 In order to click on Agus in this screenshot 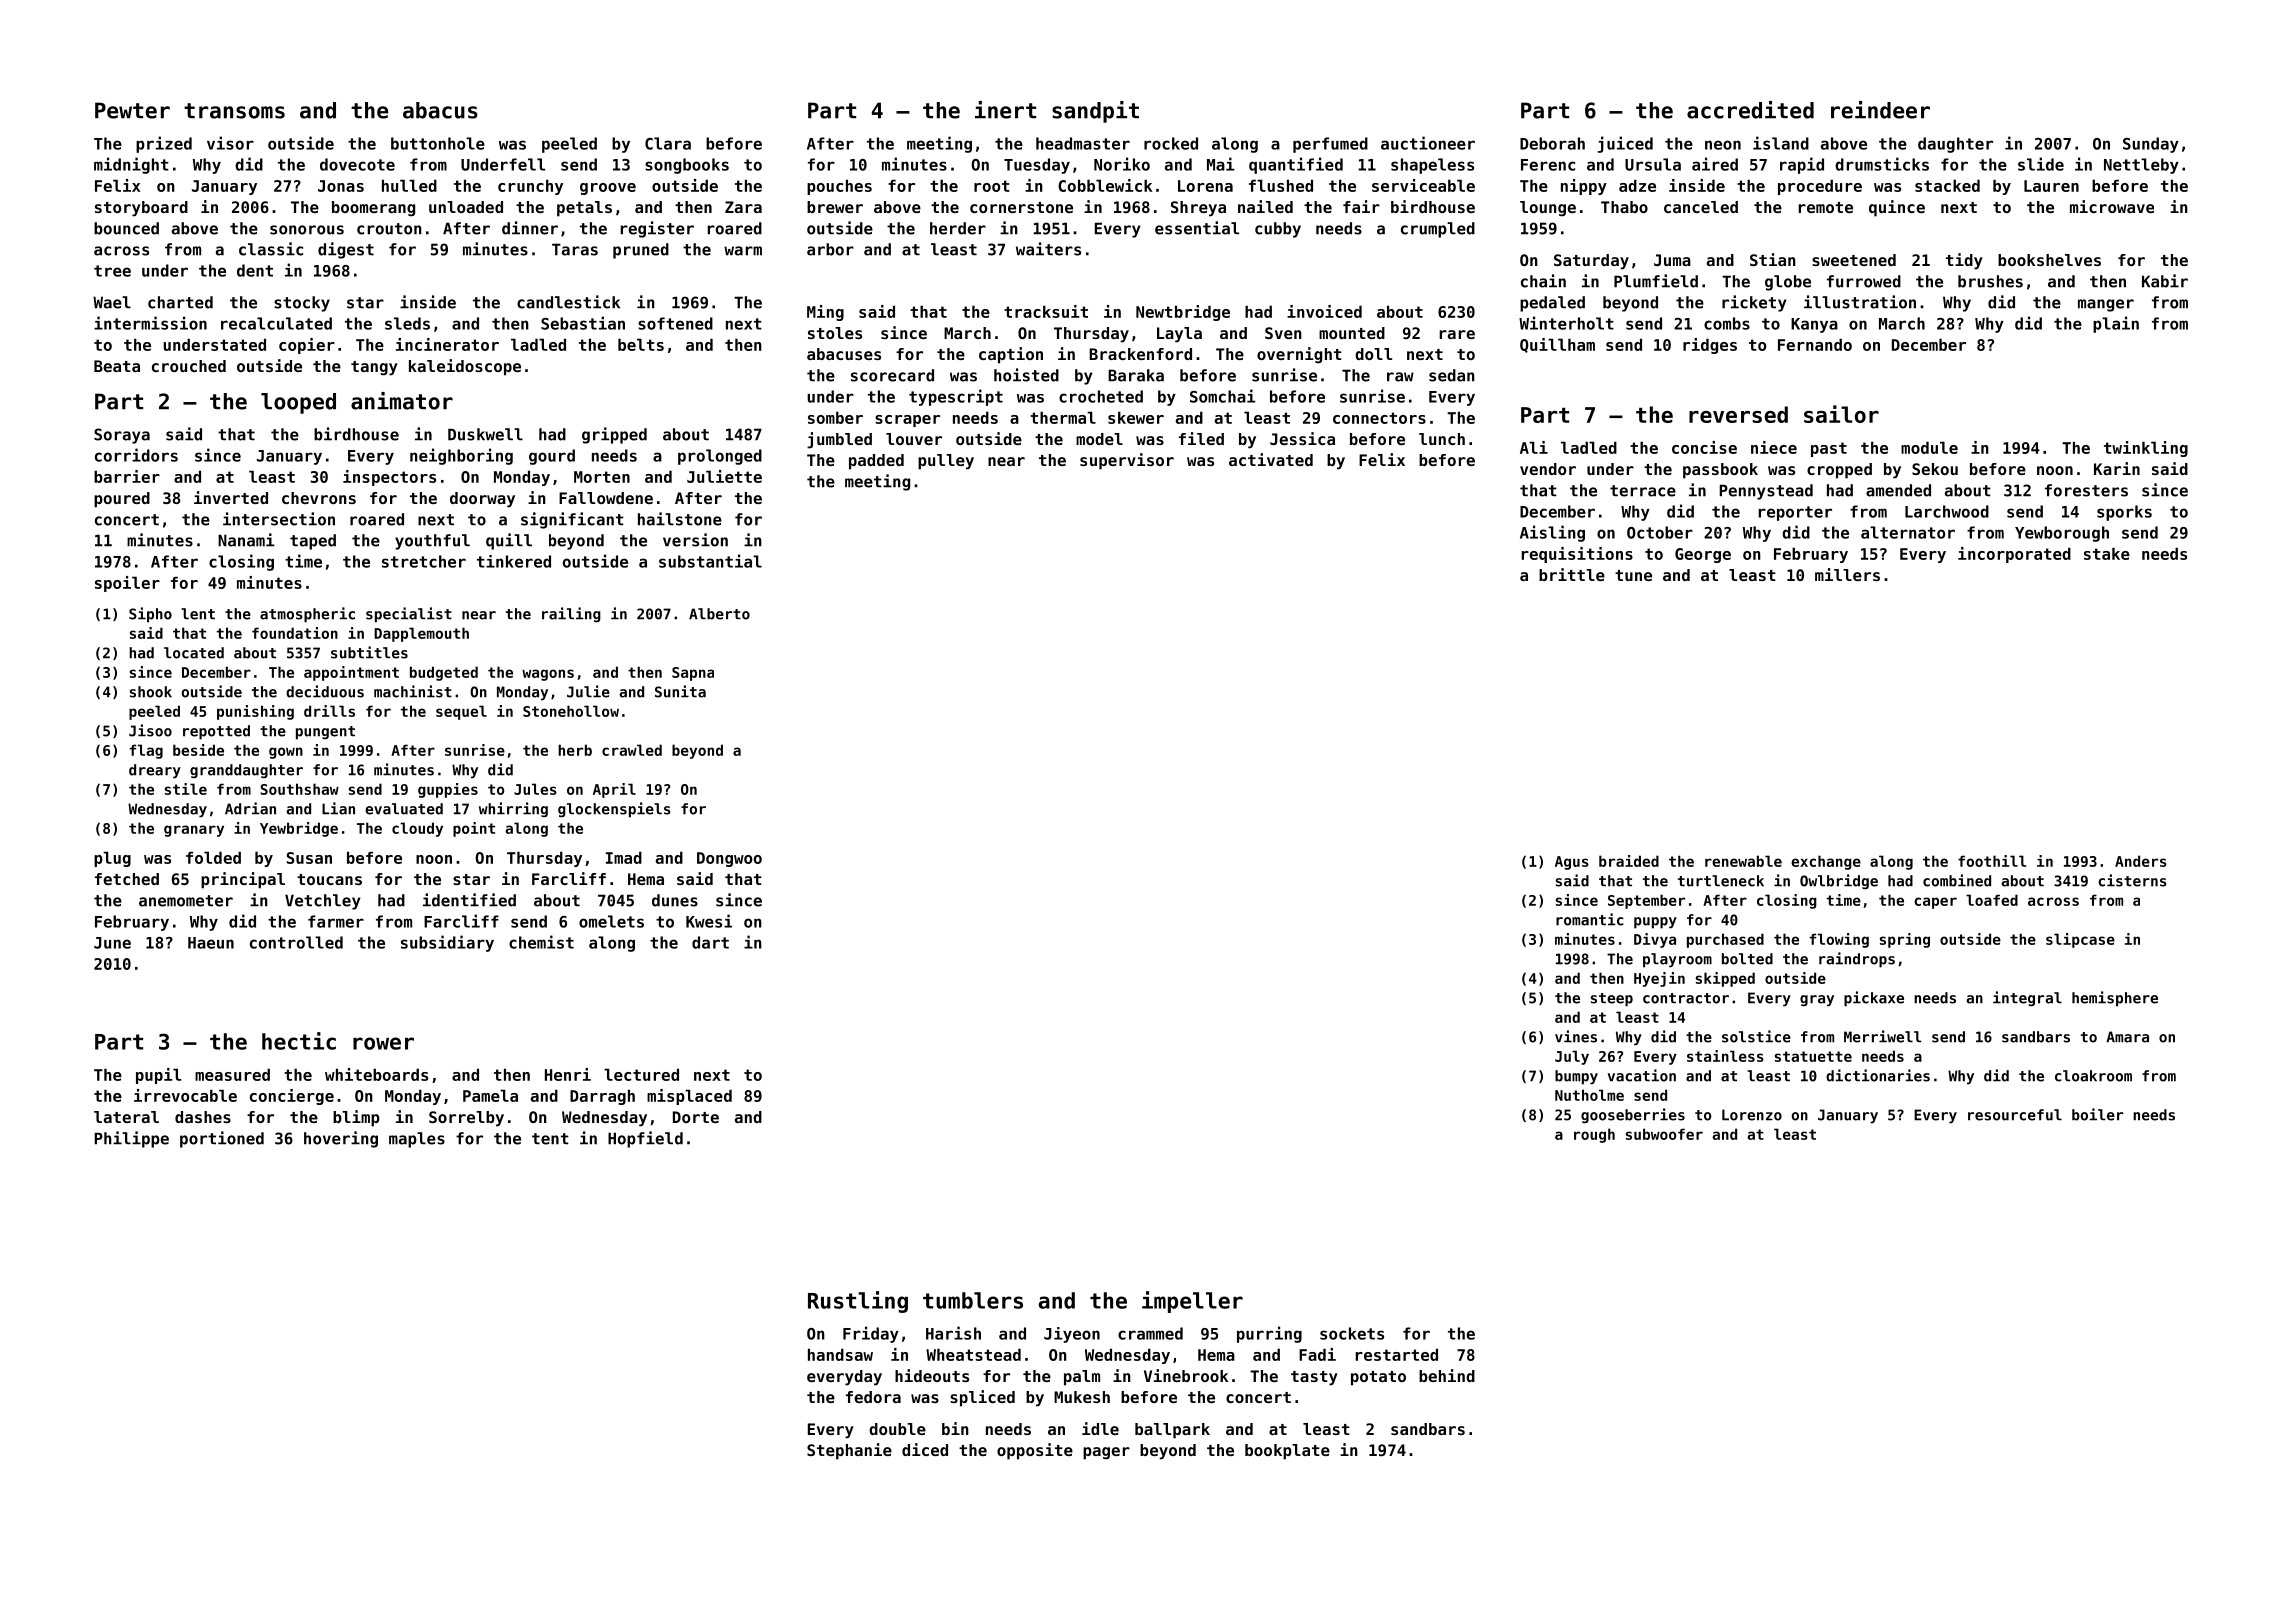, I will do `click(1572, 863)`.
